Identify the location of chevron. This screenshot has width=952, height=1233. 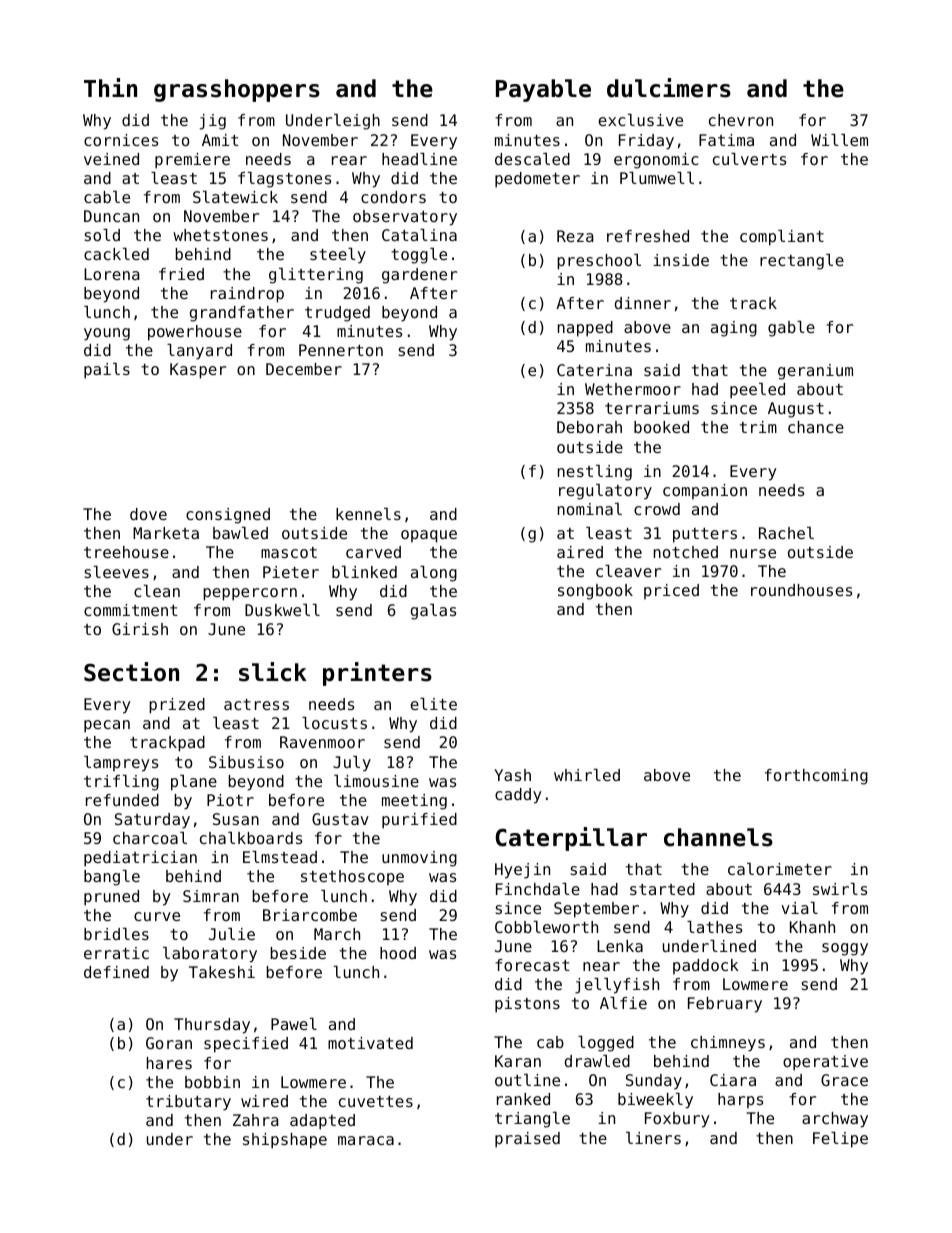
(741, 120).
